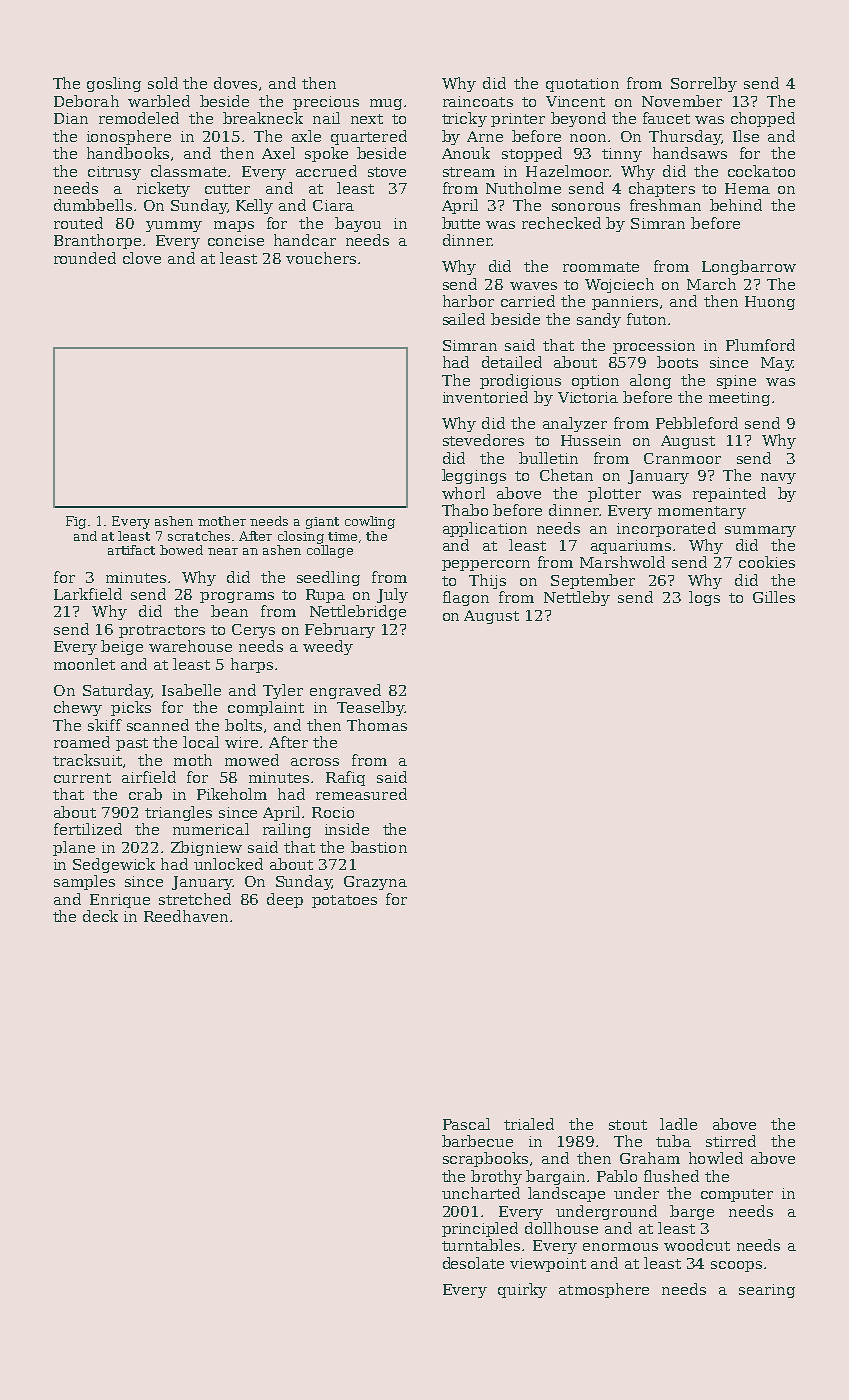 This screenshot has height=1400, width=849. What do you see at coordinates (344, 901) in the screenshot?
I see `potatoes` at bounding box center [344, 901].
